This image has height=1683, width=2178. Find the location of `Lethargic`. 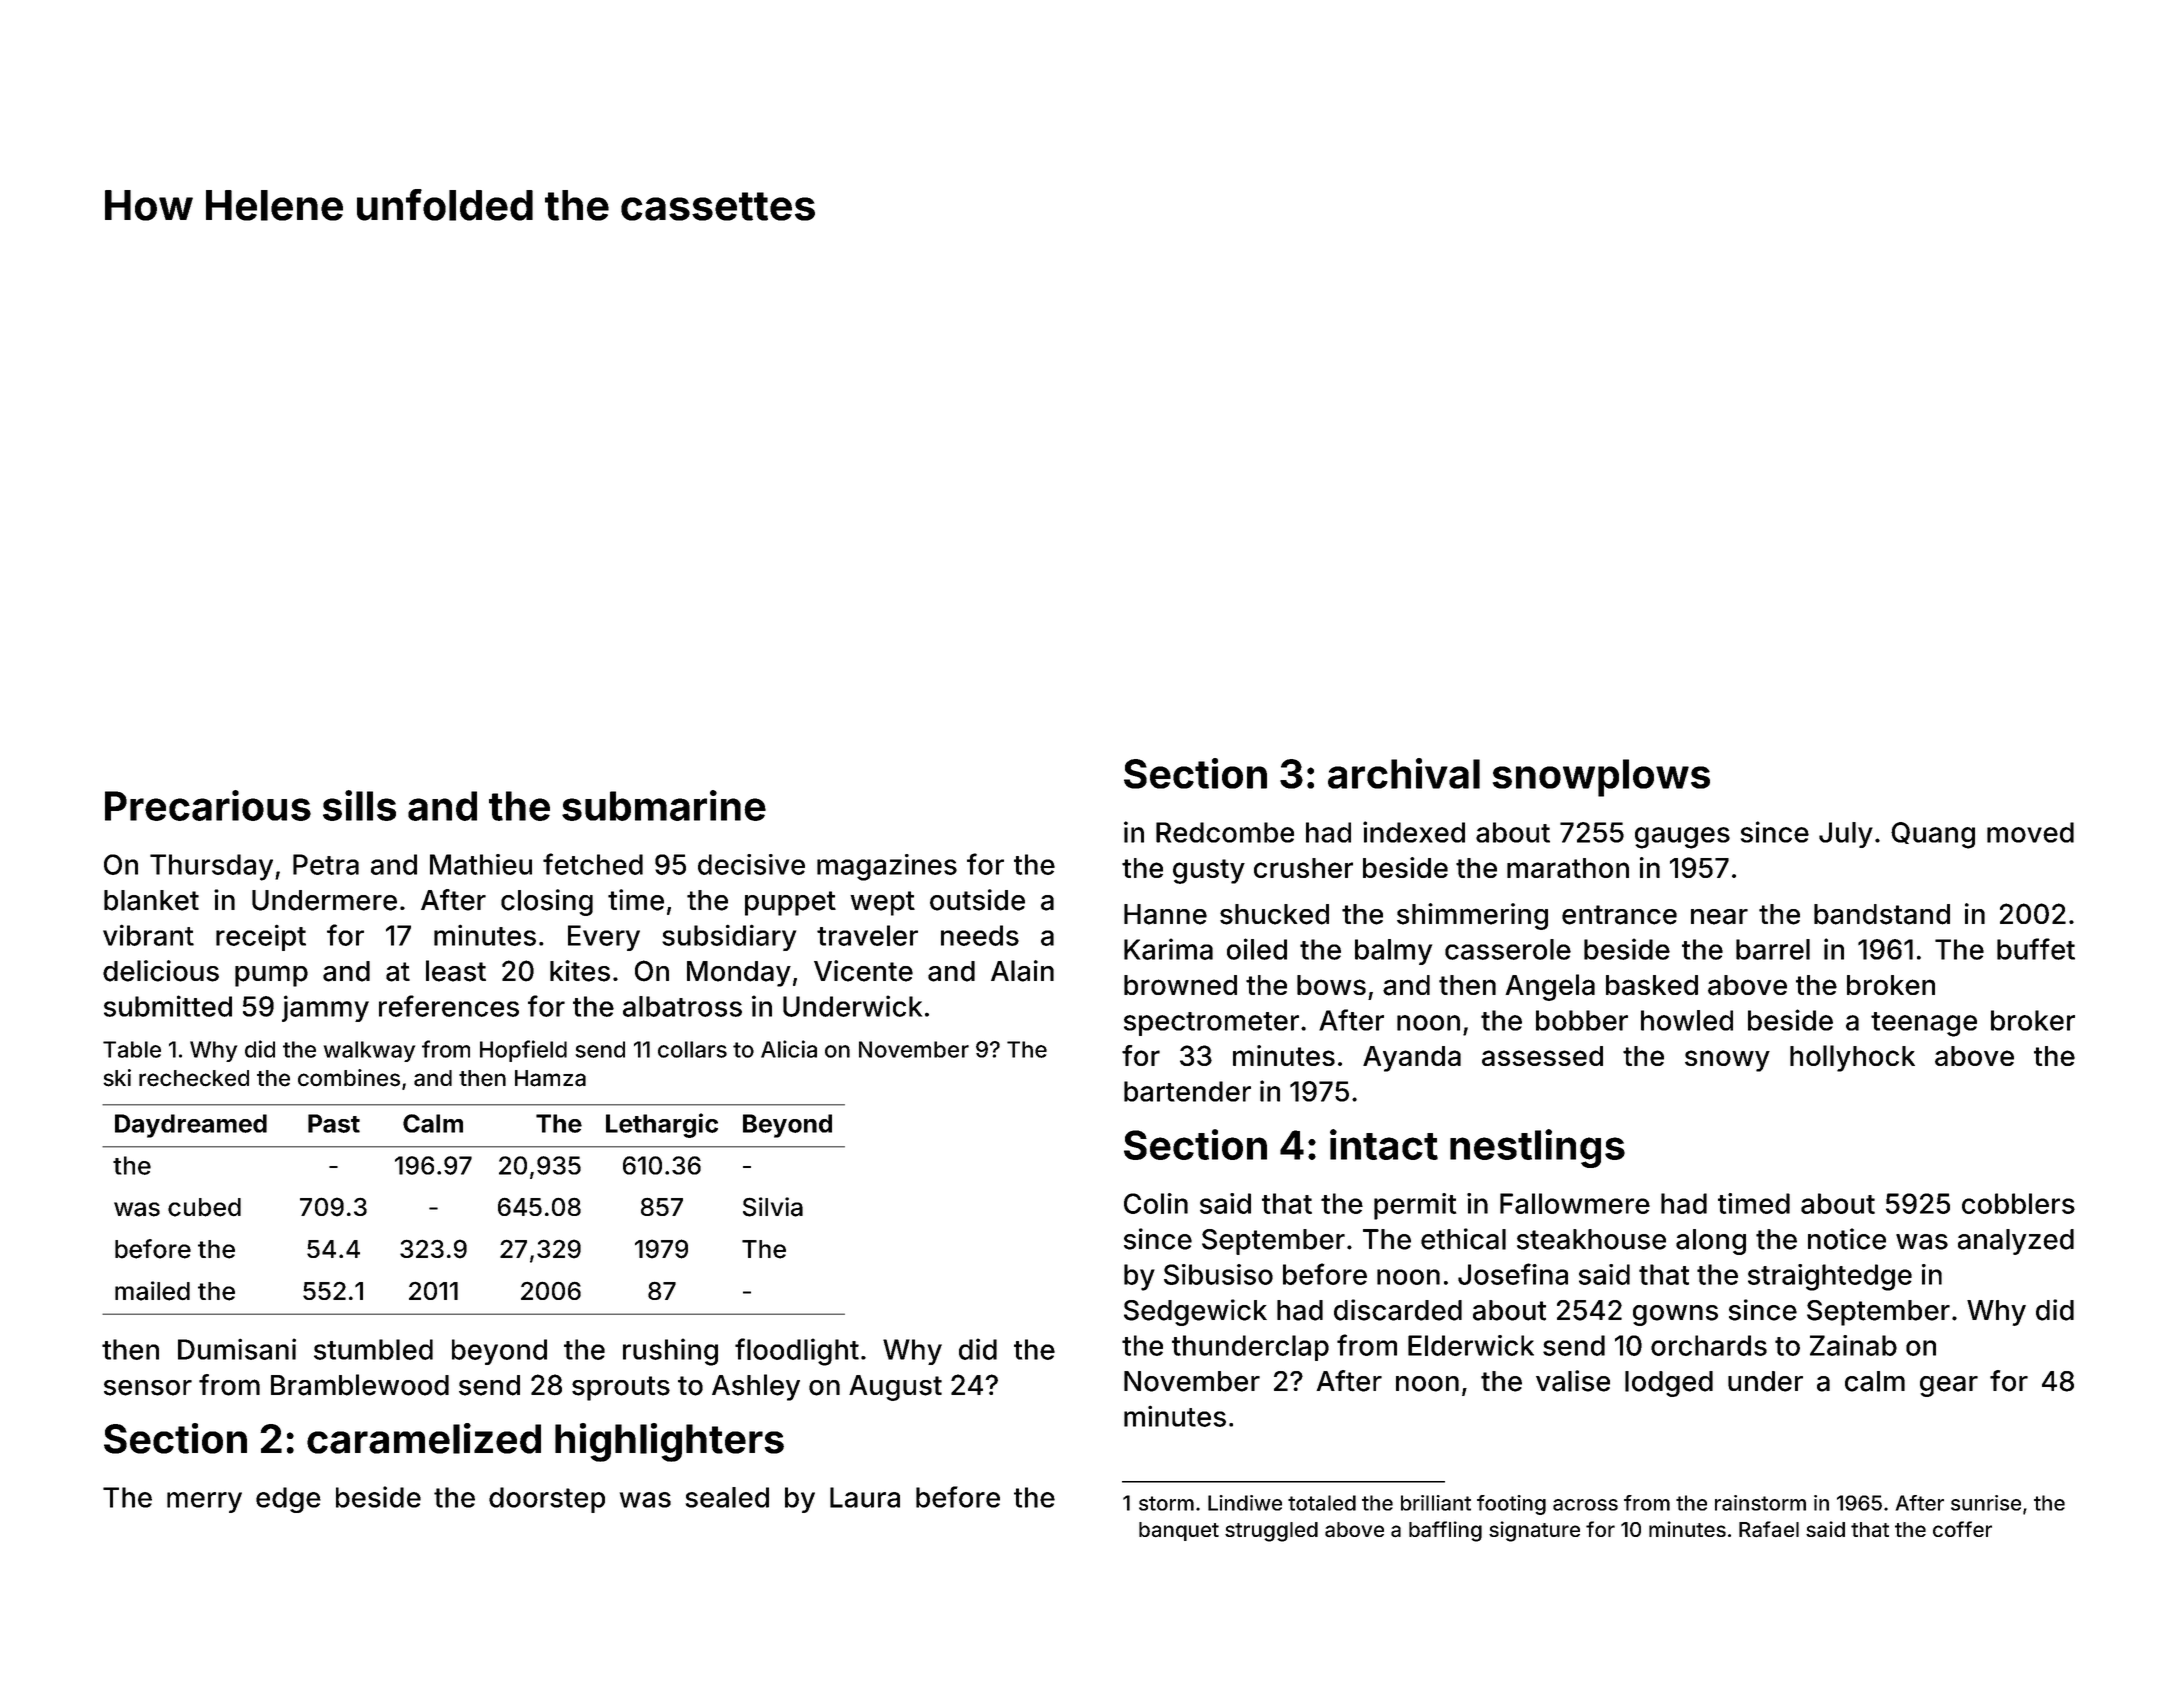

Lethargic is located at coordinates (662, 1125).
